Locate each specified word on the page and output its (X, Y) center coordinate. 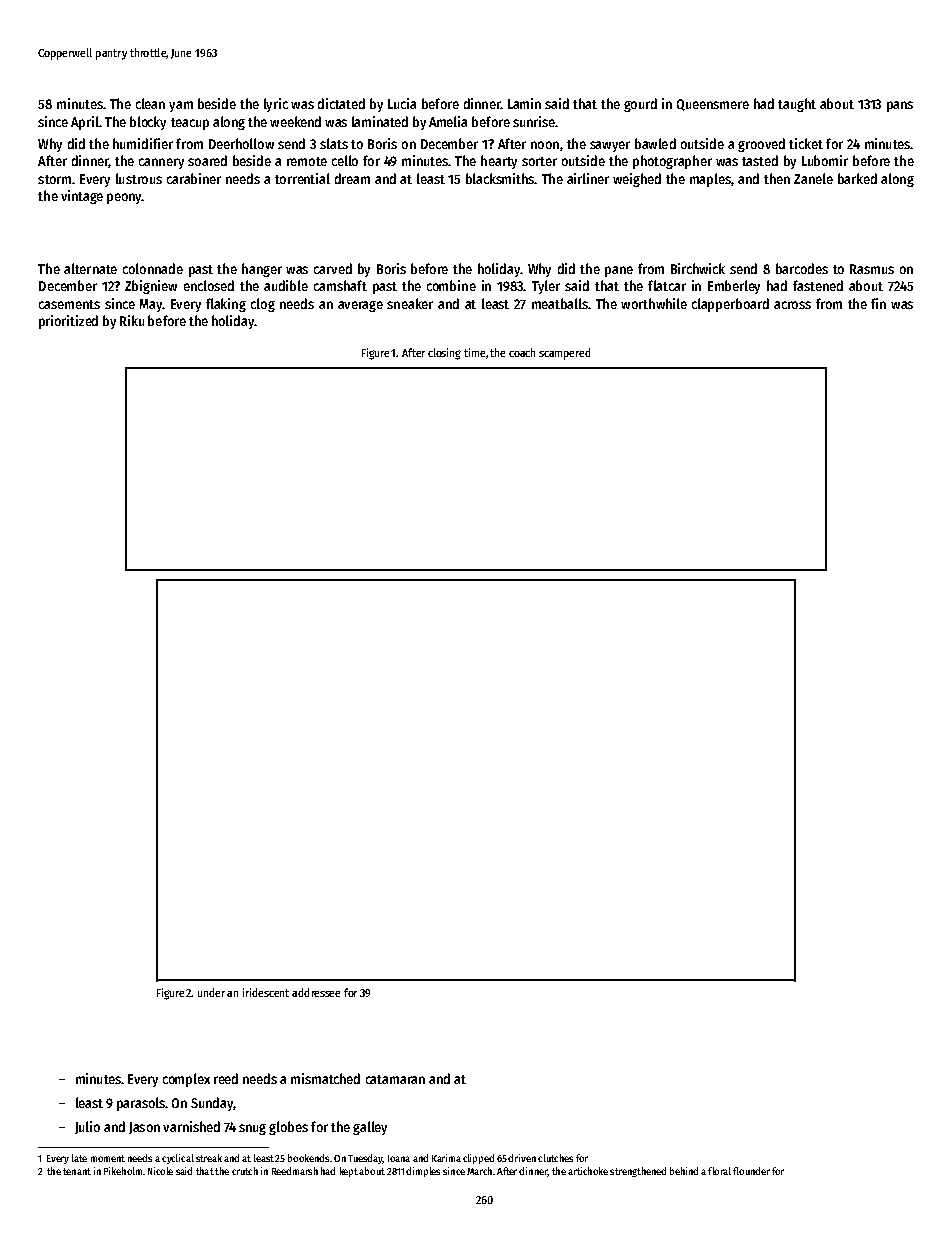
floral (719, 1171)
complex (186, 1080)
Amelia (448, 121)
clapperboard (730, 305)
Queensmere (713, 105)
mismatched (325, 1078)
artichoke (588, 1171)
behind (684, 1171)
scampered (564, 354)
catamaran (395, 1079)
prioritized (68, 322)
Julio (87, 1127)
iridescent (266, 992)
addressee (316, 992)
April (85, 123)
